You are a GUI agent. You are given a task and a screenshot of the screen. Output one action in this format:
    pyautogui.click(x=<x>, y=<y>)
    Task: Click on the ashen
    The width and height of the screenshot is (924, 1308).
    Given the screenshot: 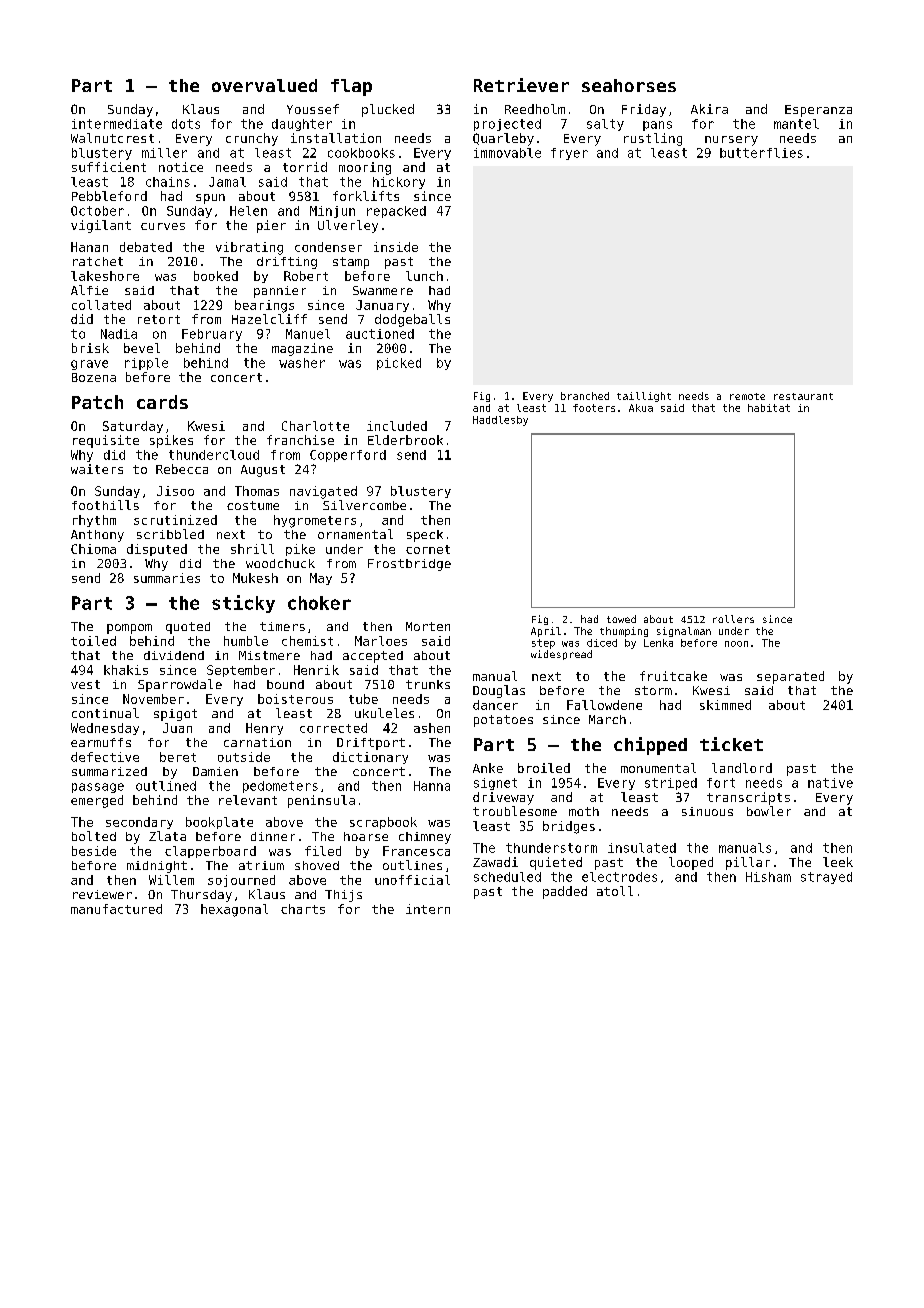 What is the action you would take?
    pyautogui.click(x=432, y=728)
